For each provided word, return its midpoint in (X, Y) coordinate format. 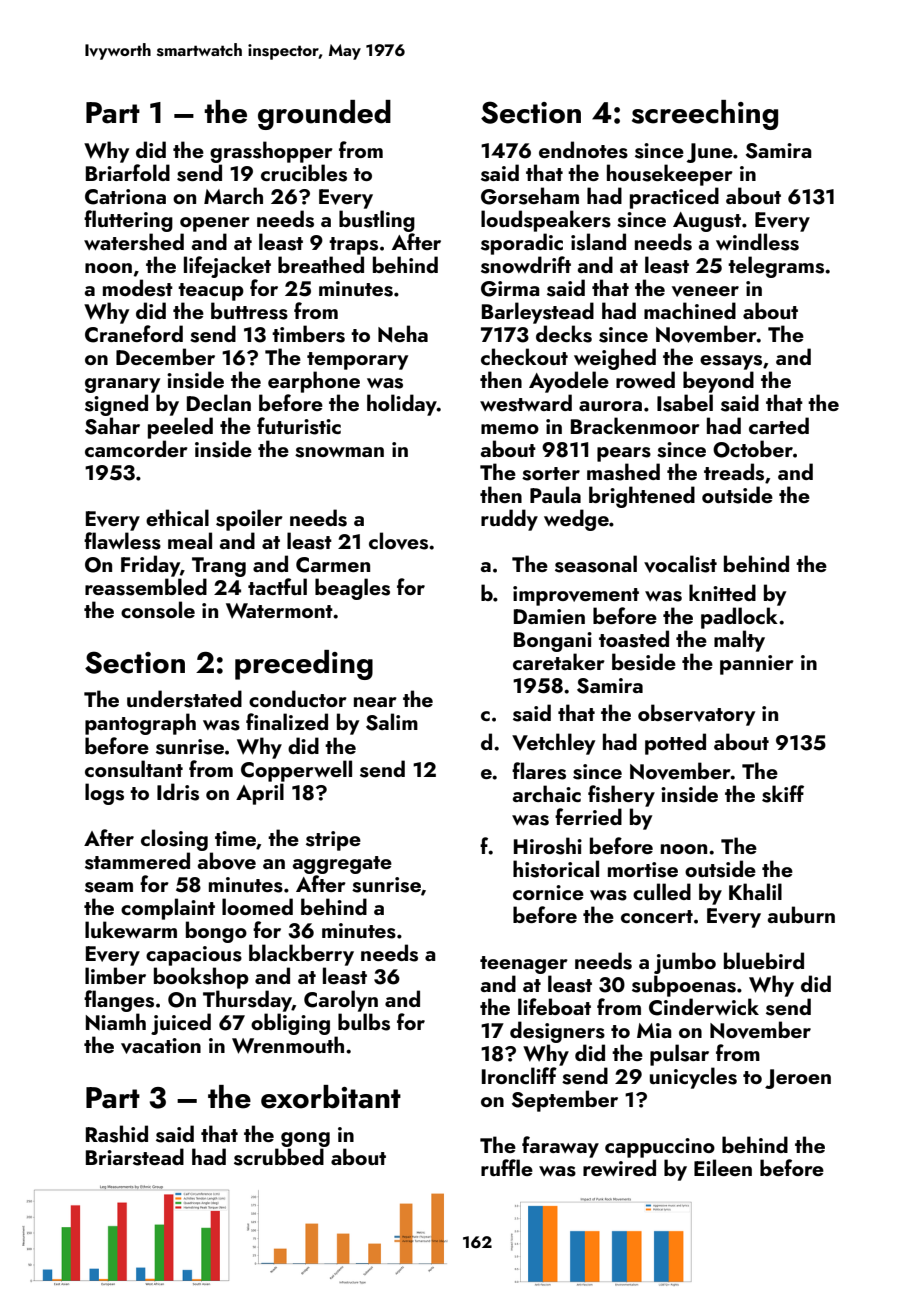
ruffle (507, 1167)
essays (731, 362)
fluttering (128, 221)
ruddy (509, 520)
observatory (696, 715)
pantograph (140, 724)
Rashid (117, 1134)
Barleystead (538, 313)
